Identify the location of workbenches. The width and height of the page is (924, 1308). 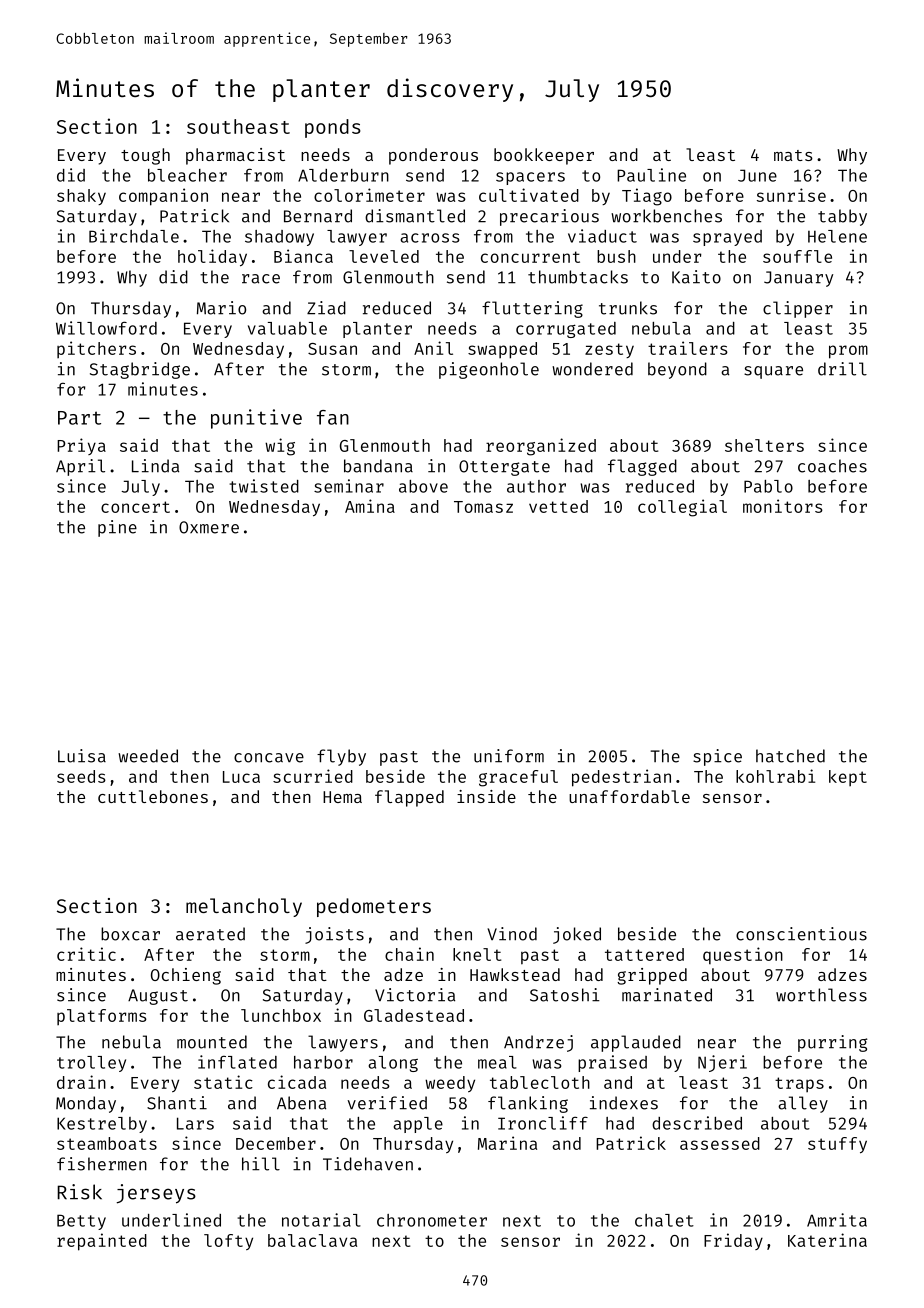
(666, 216).
